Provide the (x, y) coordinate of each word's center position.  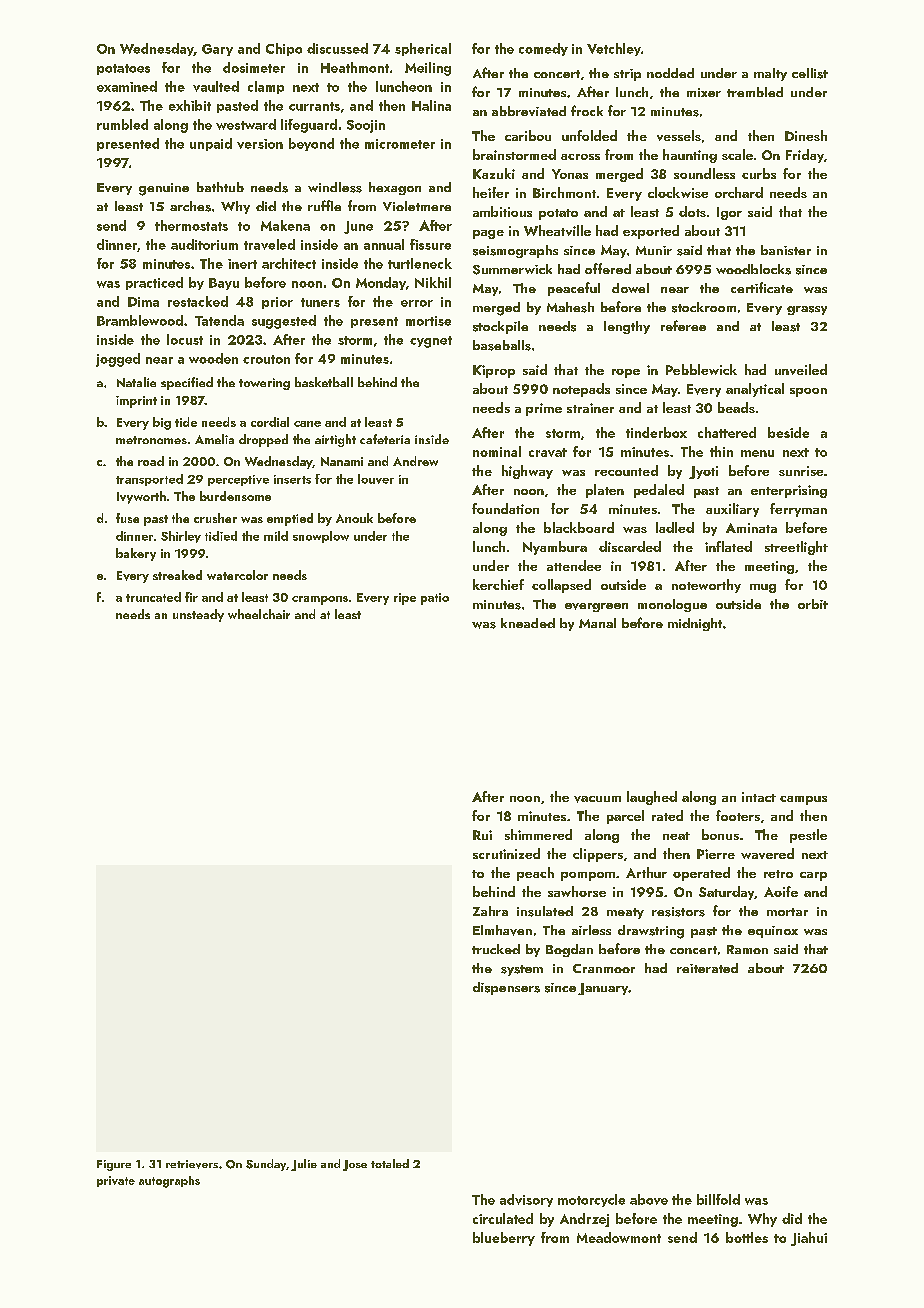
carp (813, 876)
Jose (355, 1165)
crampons (320, 600)
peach (535, 874)
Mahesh (570, 307)
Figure (114, 1165)
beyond (311, 144)
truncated (153, 597)
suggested (284, 322)
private (116, 1181)
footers (738, 815)
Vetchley (614, 49)
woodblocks (753, 269)
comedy (543, 49)
